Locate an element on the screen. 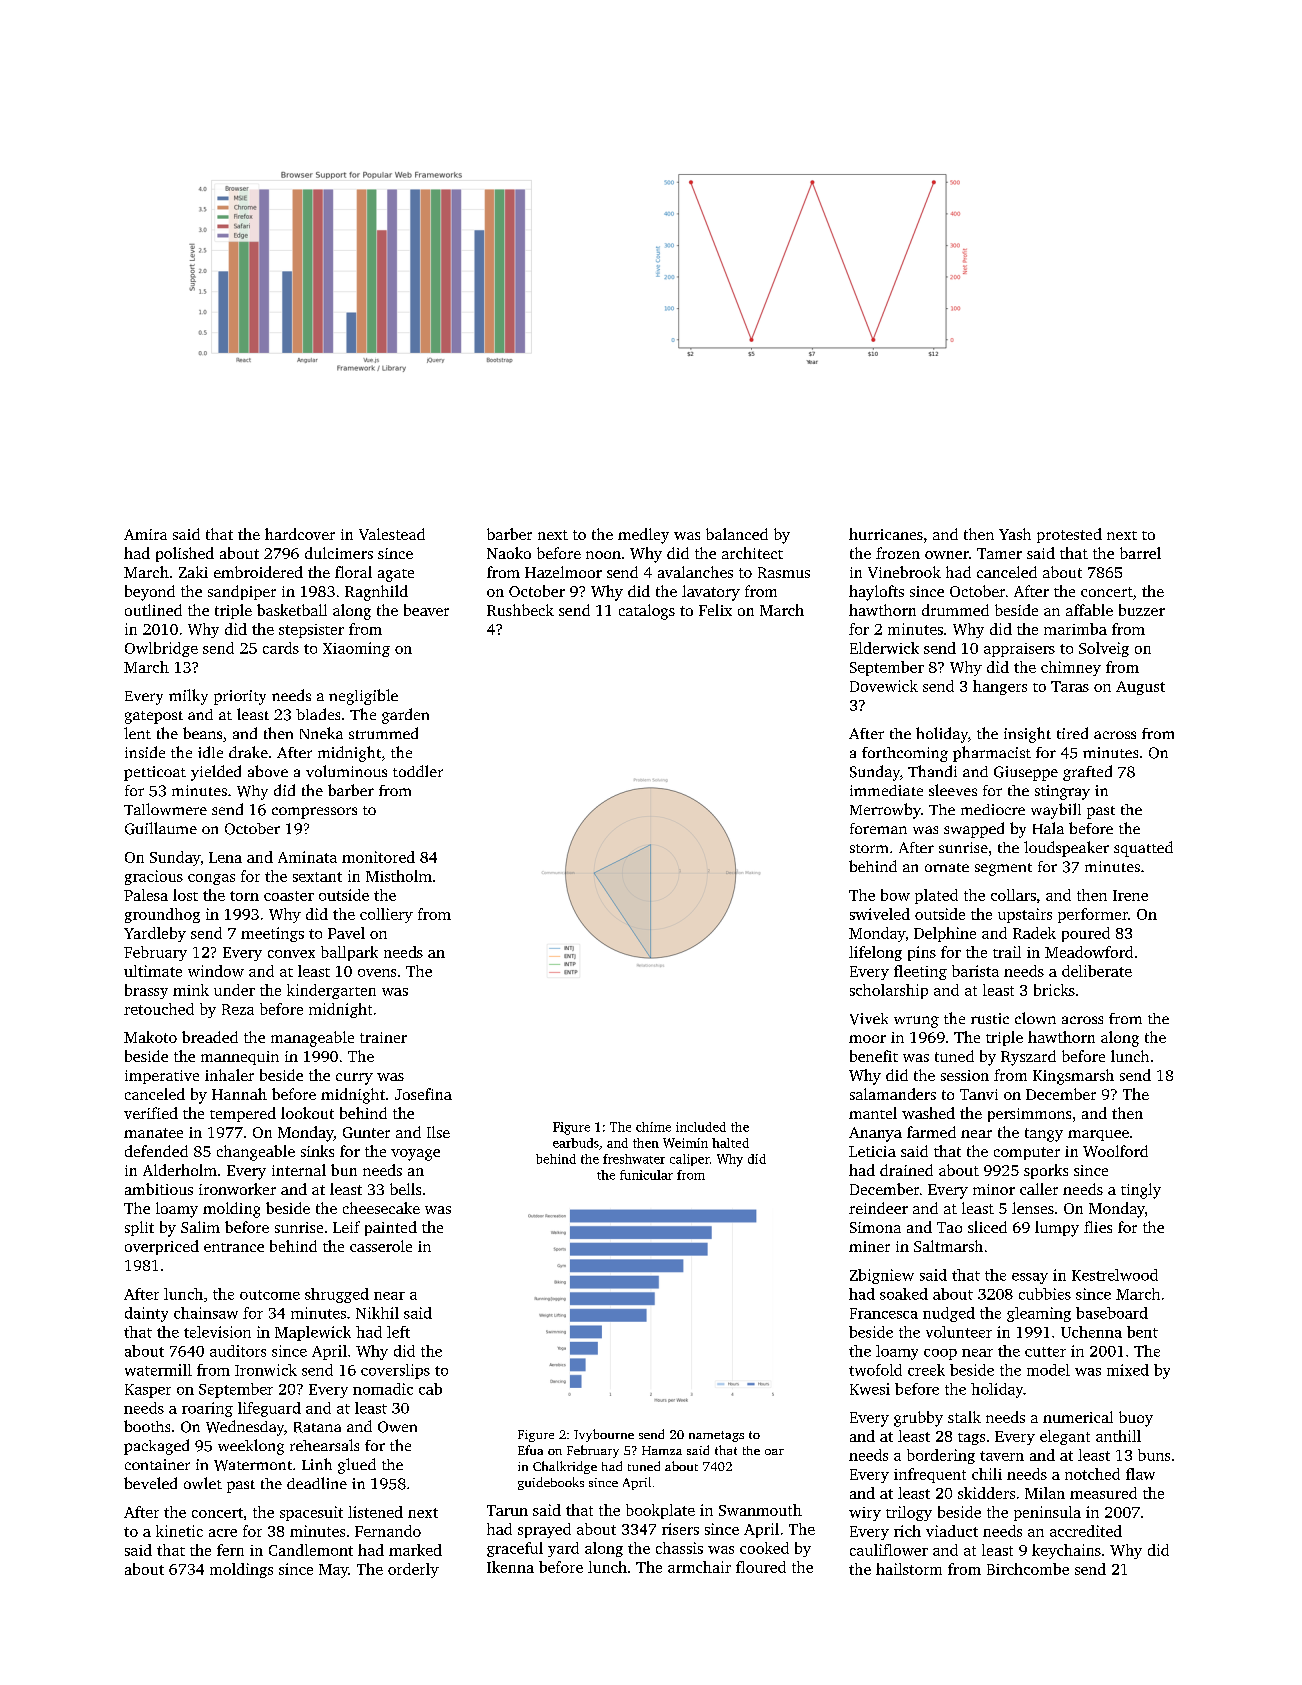  orderly is located at coordinates (413, 1570).
